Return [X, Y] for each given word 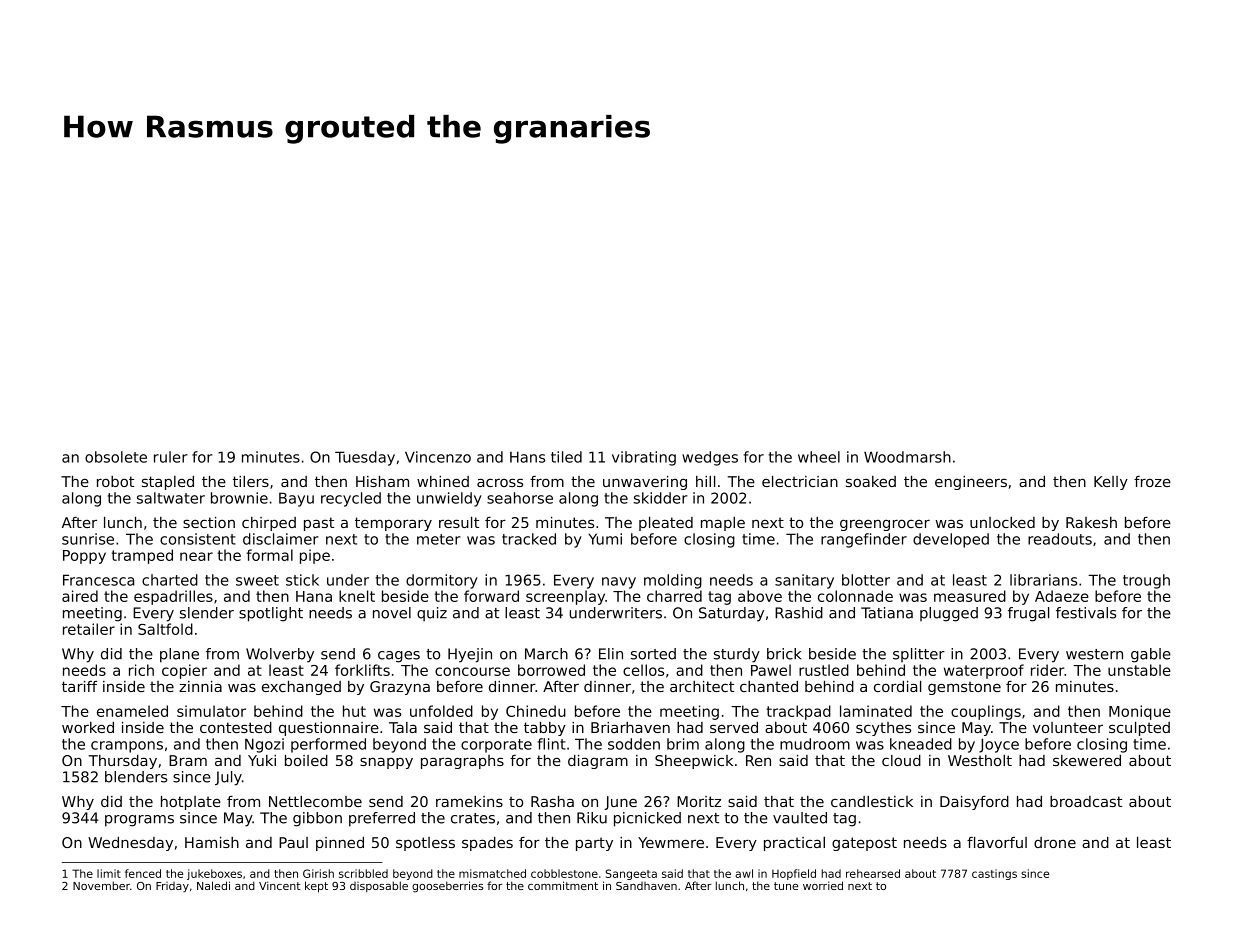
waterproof [984, 671]
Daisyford [974, 803]
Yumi [605, 539]
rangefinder [864, 540]
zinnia [200, 686]
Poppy [84, 557]
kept [316, 887]
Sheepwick [694, 762]
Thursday [123, 762]
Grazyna [400, 688]
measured [970, 596]
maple [723, 524]
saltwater [171, 498]
